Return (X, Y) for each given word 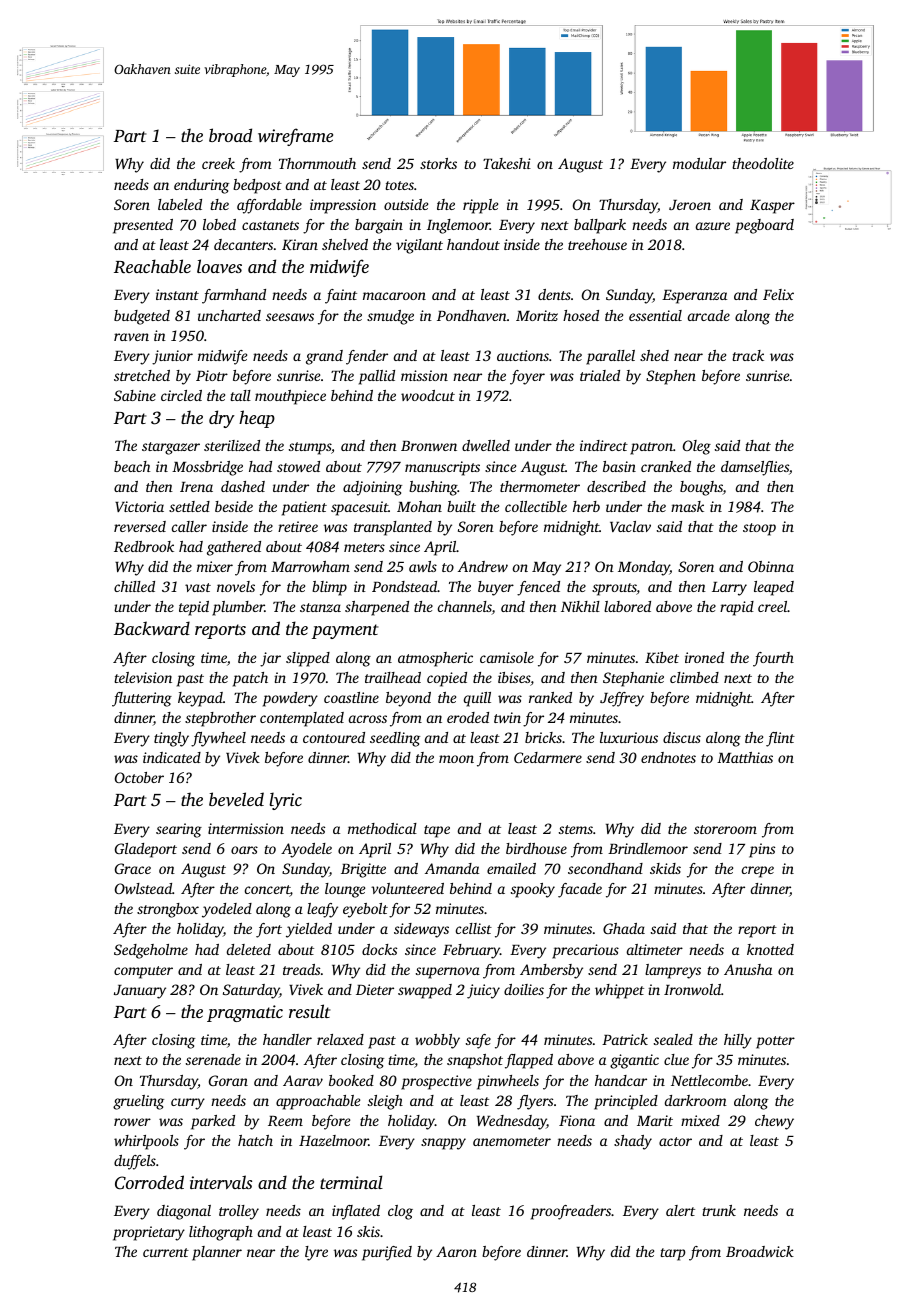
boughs (701, 488)
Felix (778, 294)
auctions (523, 355)
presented (143, 226)
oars (244, 850)
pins (762, 850)
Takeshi (507, 163)
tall (240, 395)
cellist (474, 928)
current (166, 1252)
